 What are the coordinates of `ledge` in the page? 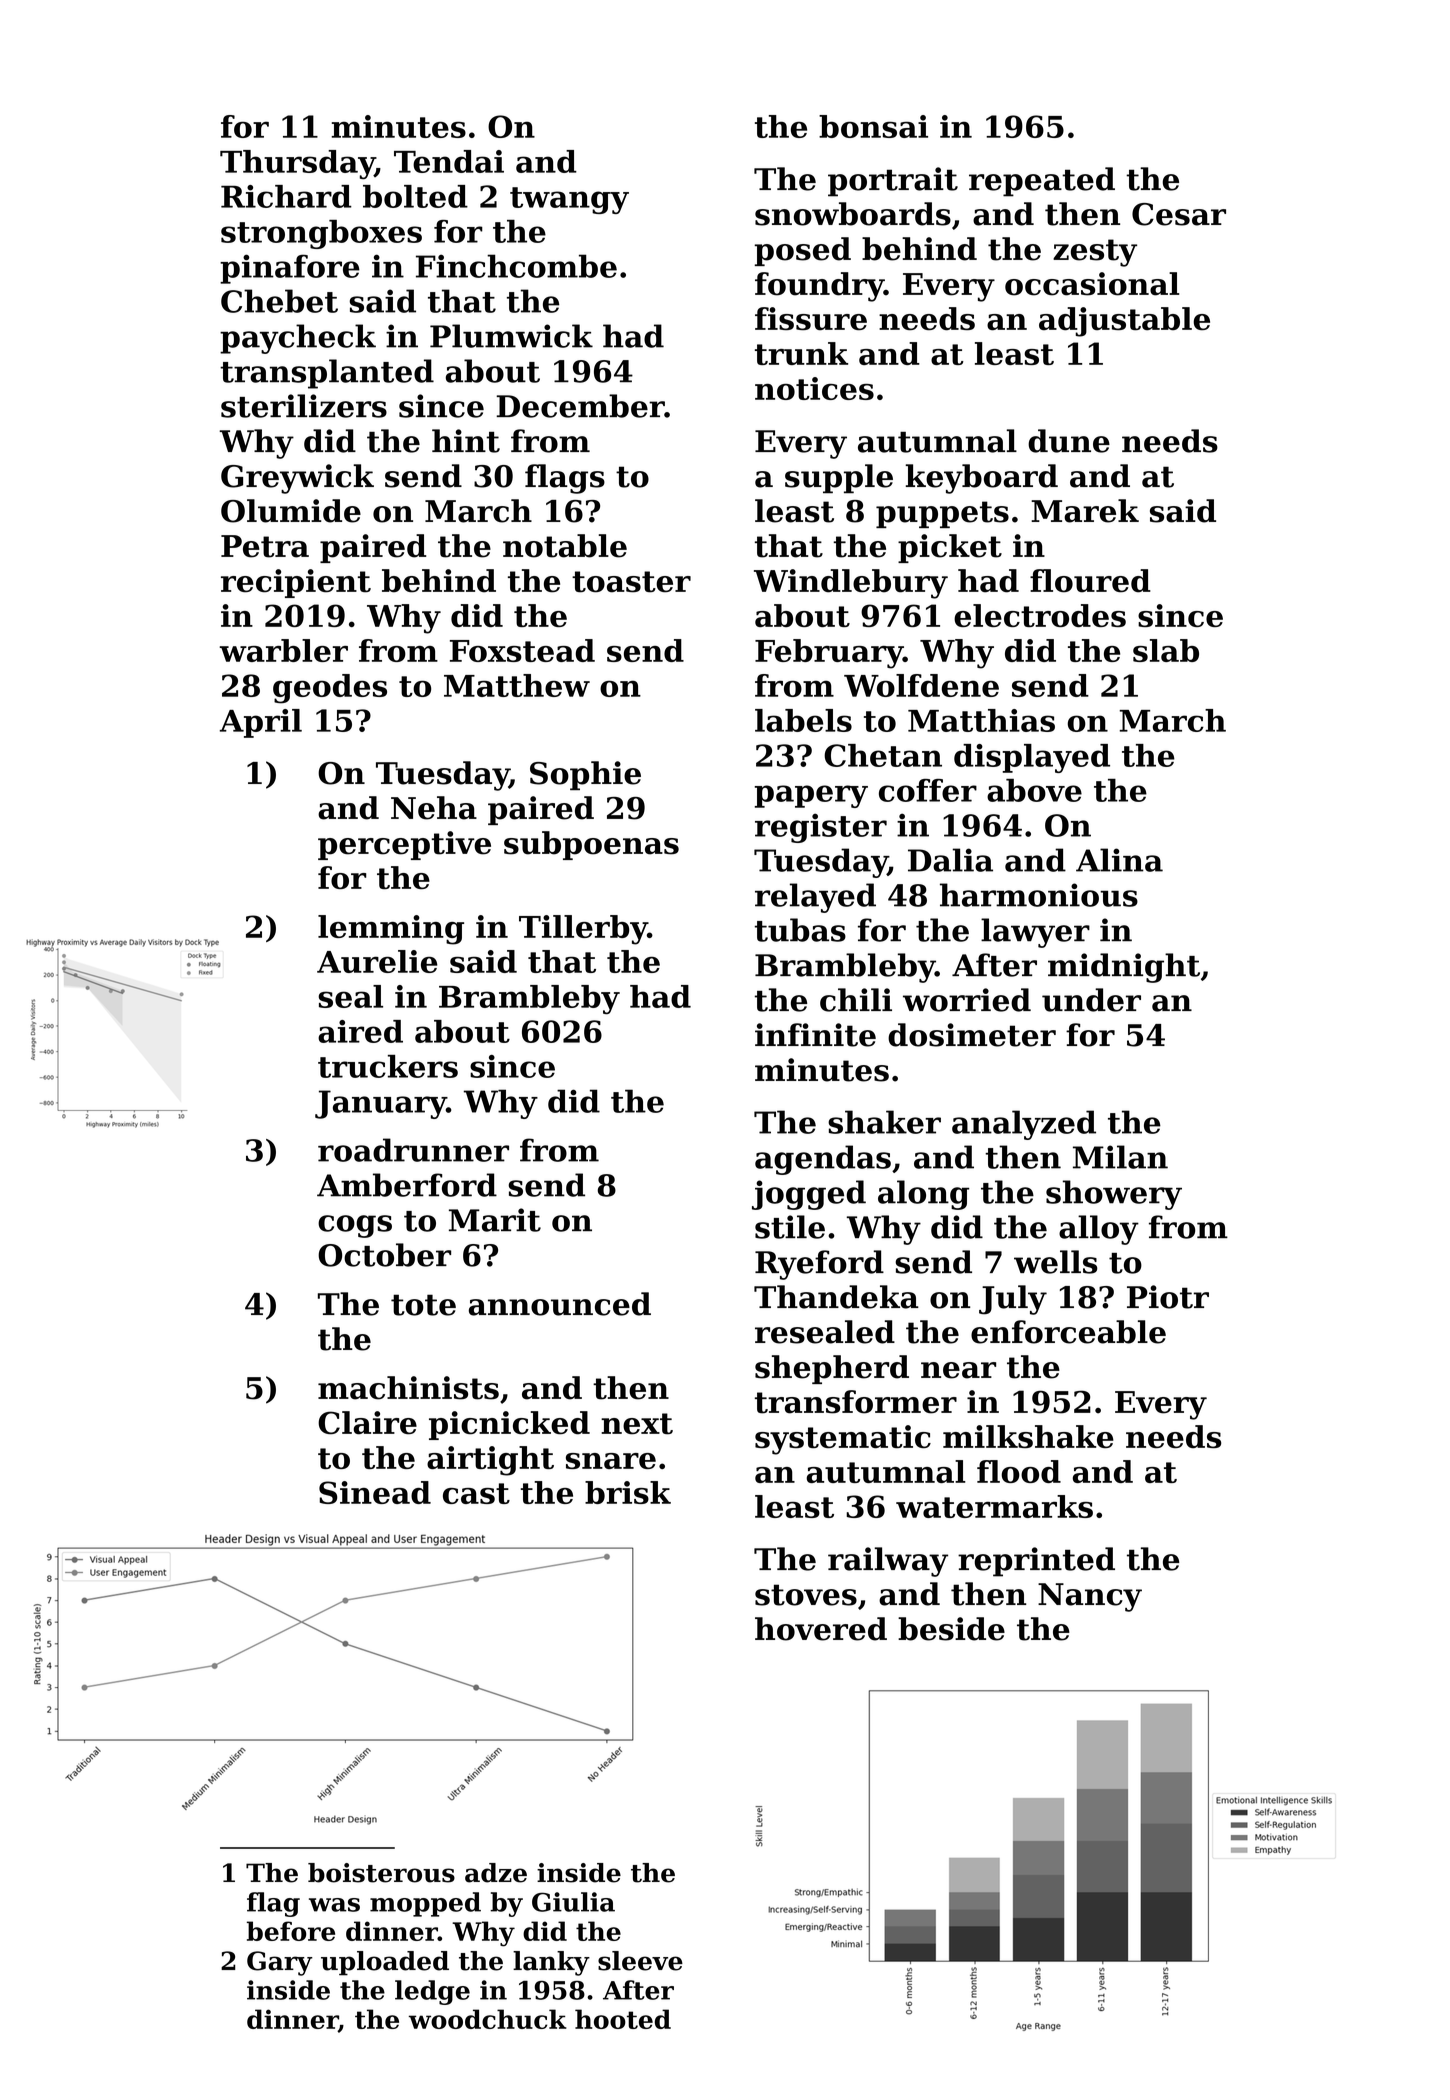 It's located at (432, 1992).
